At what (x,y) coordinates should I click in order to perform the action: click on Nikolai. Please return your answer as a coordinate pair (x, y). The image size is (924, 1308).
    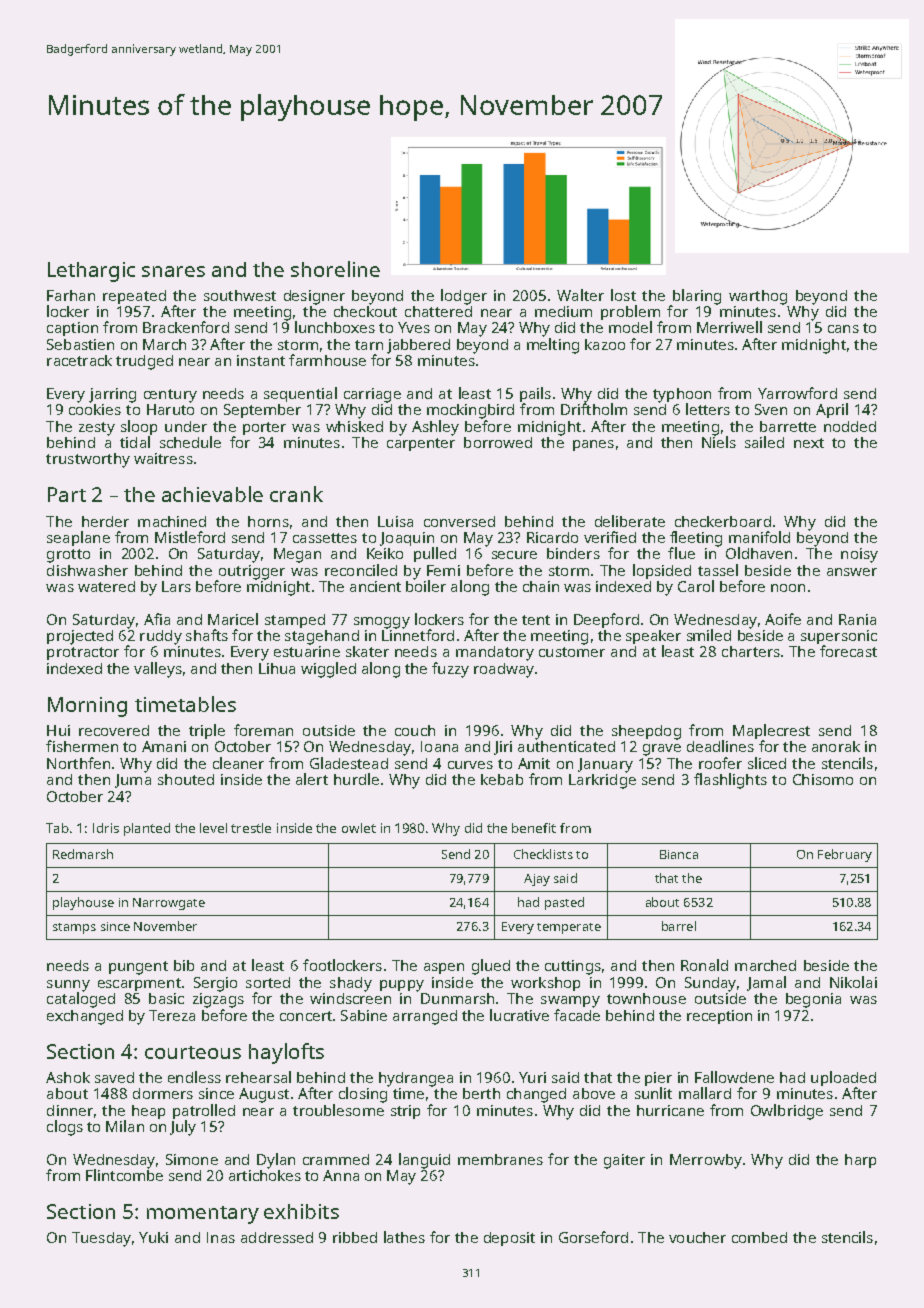
    Looking at the image, I should click on (853, 982).
